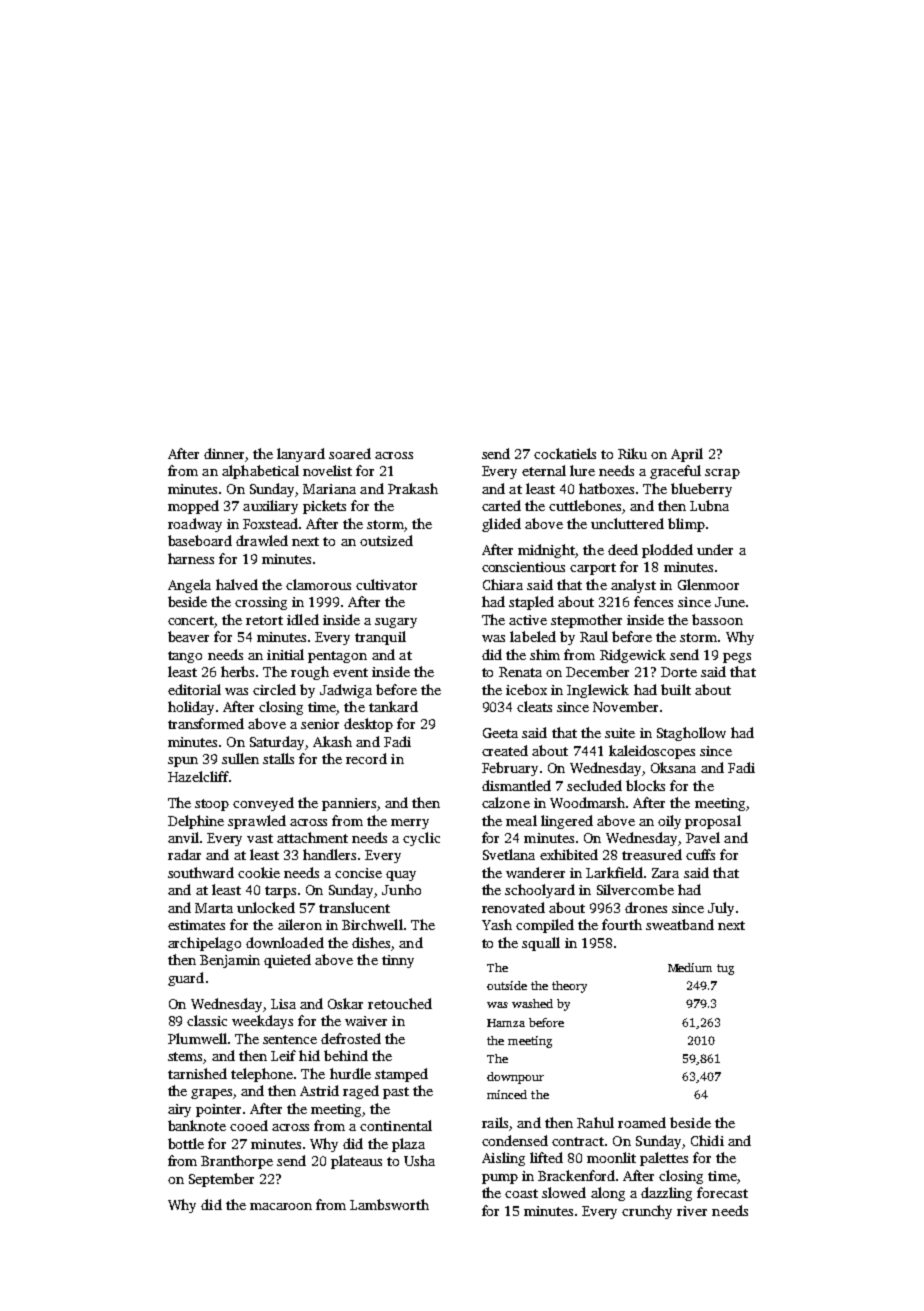 The image size is (924, 1311). I want to click on Ridgewick, so click(633, 656).
